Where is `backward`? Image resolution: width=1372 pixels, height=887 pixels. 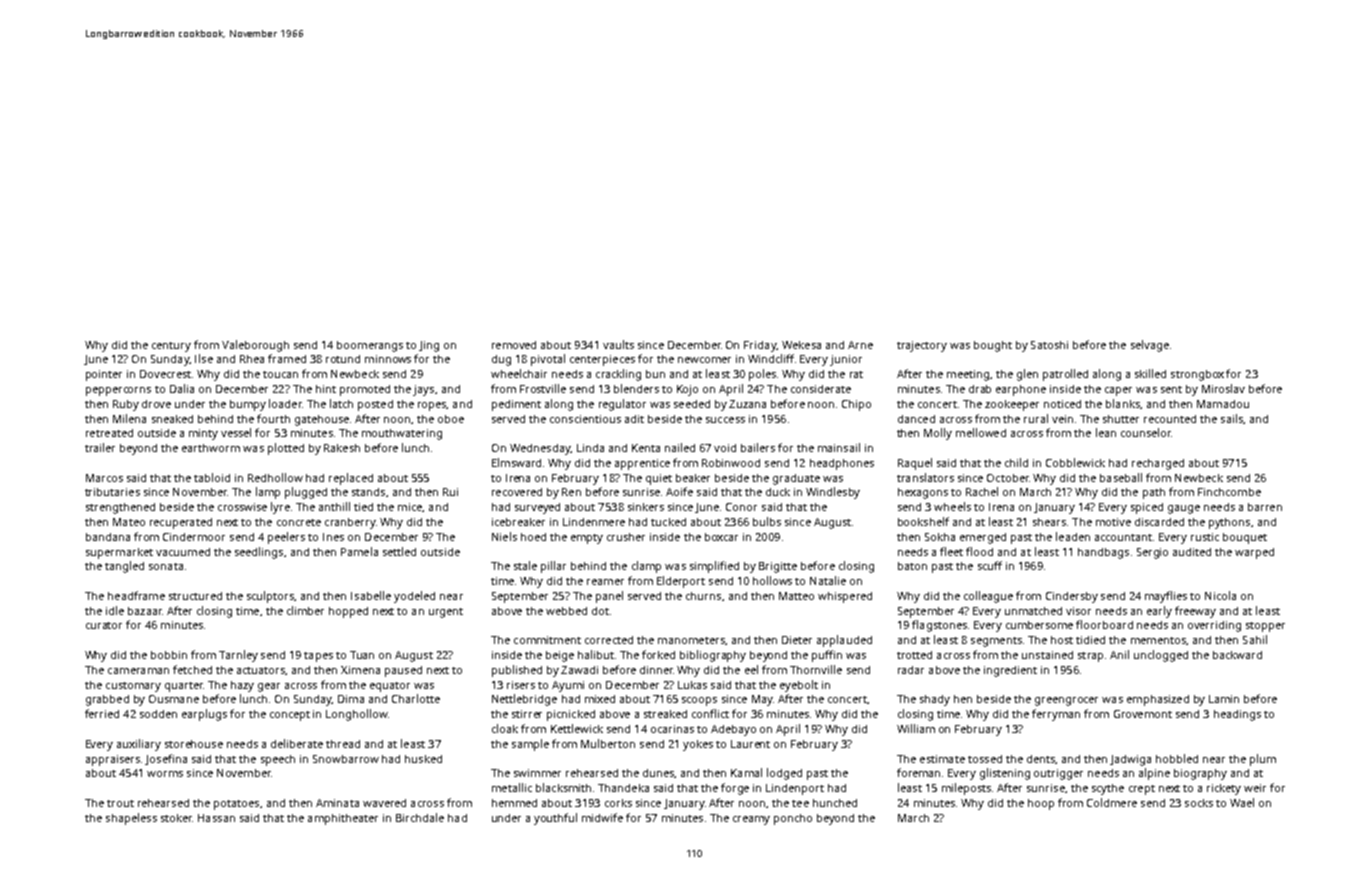
backward is located at coordinates (1237, 655).
